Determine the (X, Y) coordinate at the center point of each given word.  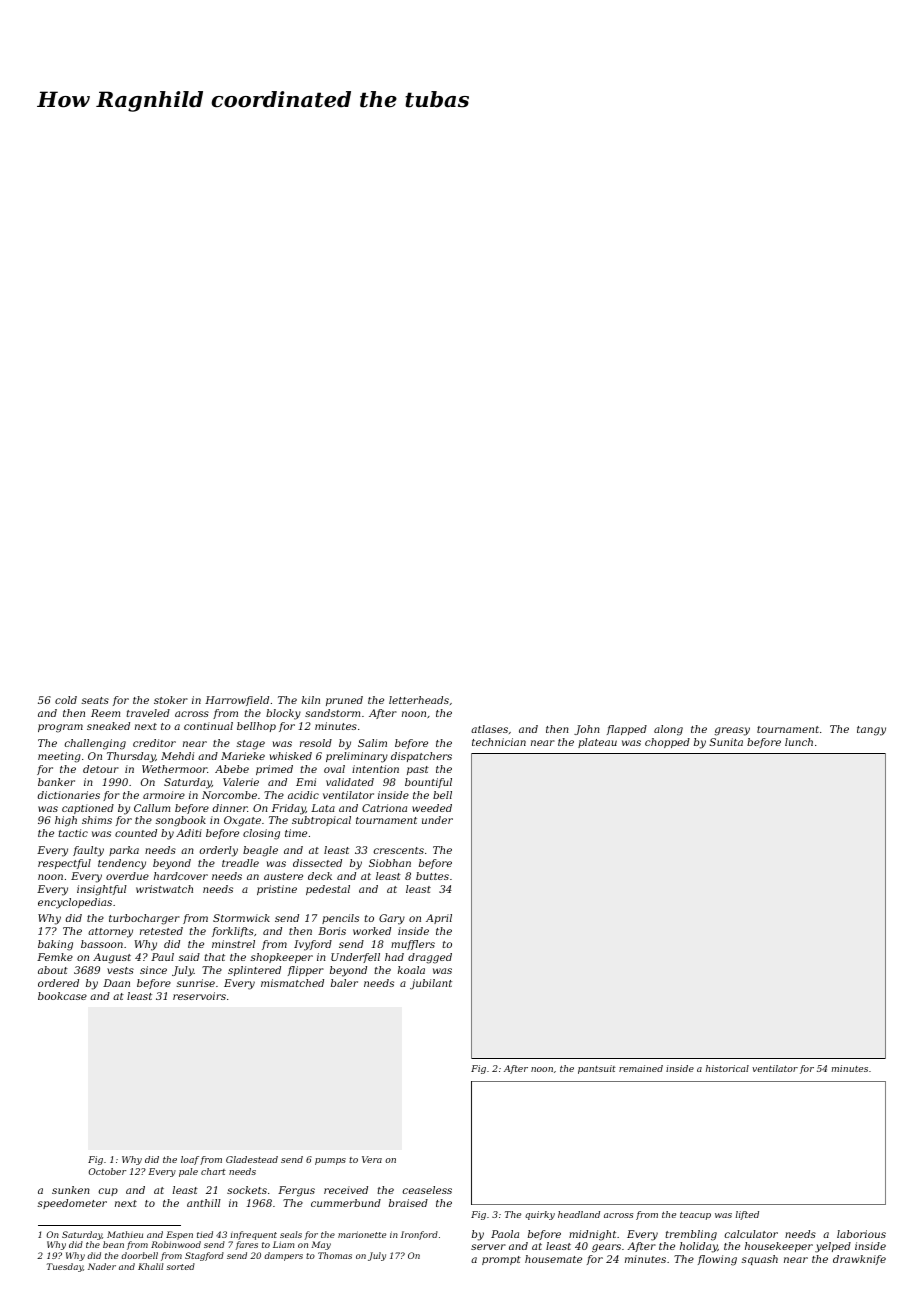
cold (66, 700)
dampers (283, 1256)
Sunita (726, 742)
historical (727, 1068)
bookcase (62, 996)
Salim (372, 743)
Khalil (151, 1266)
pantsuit (597, 1069)
